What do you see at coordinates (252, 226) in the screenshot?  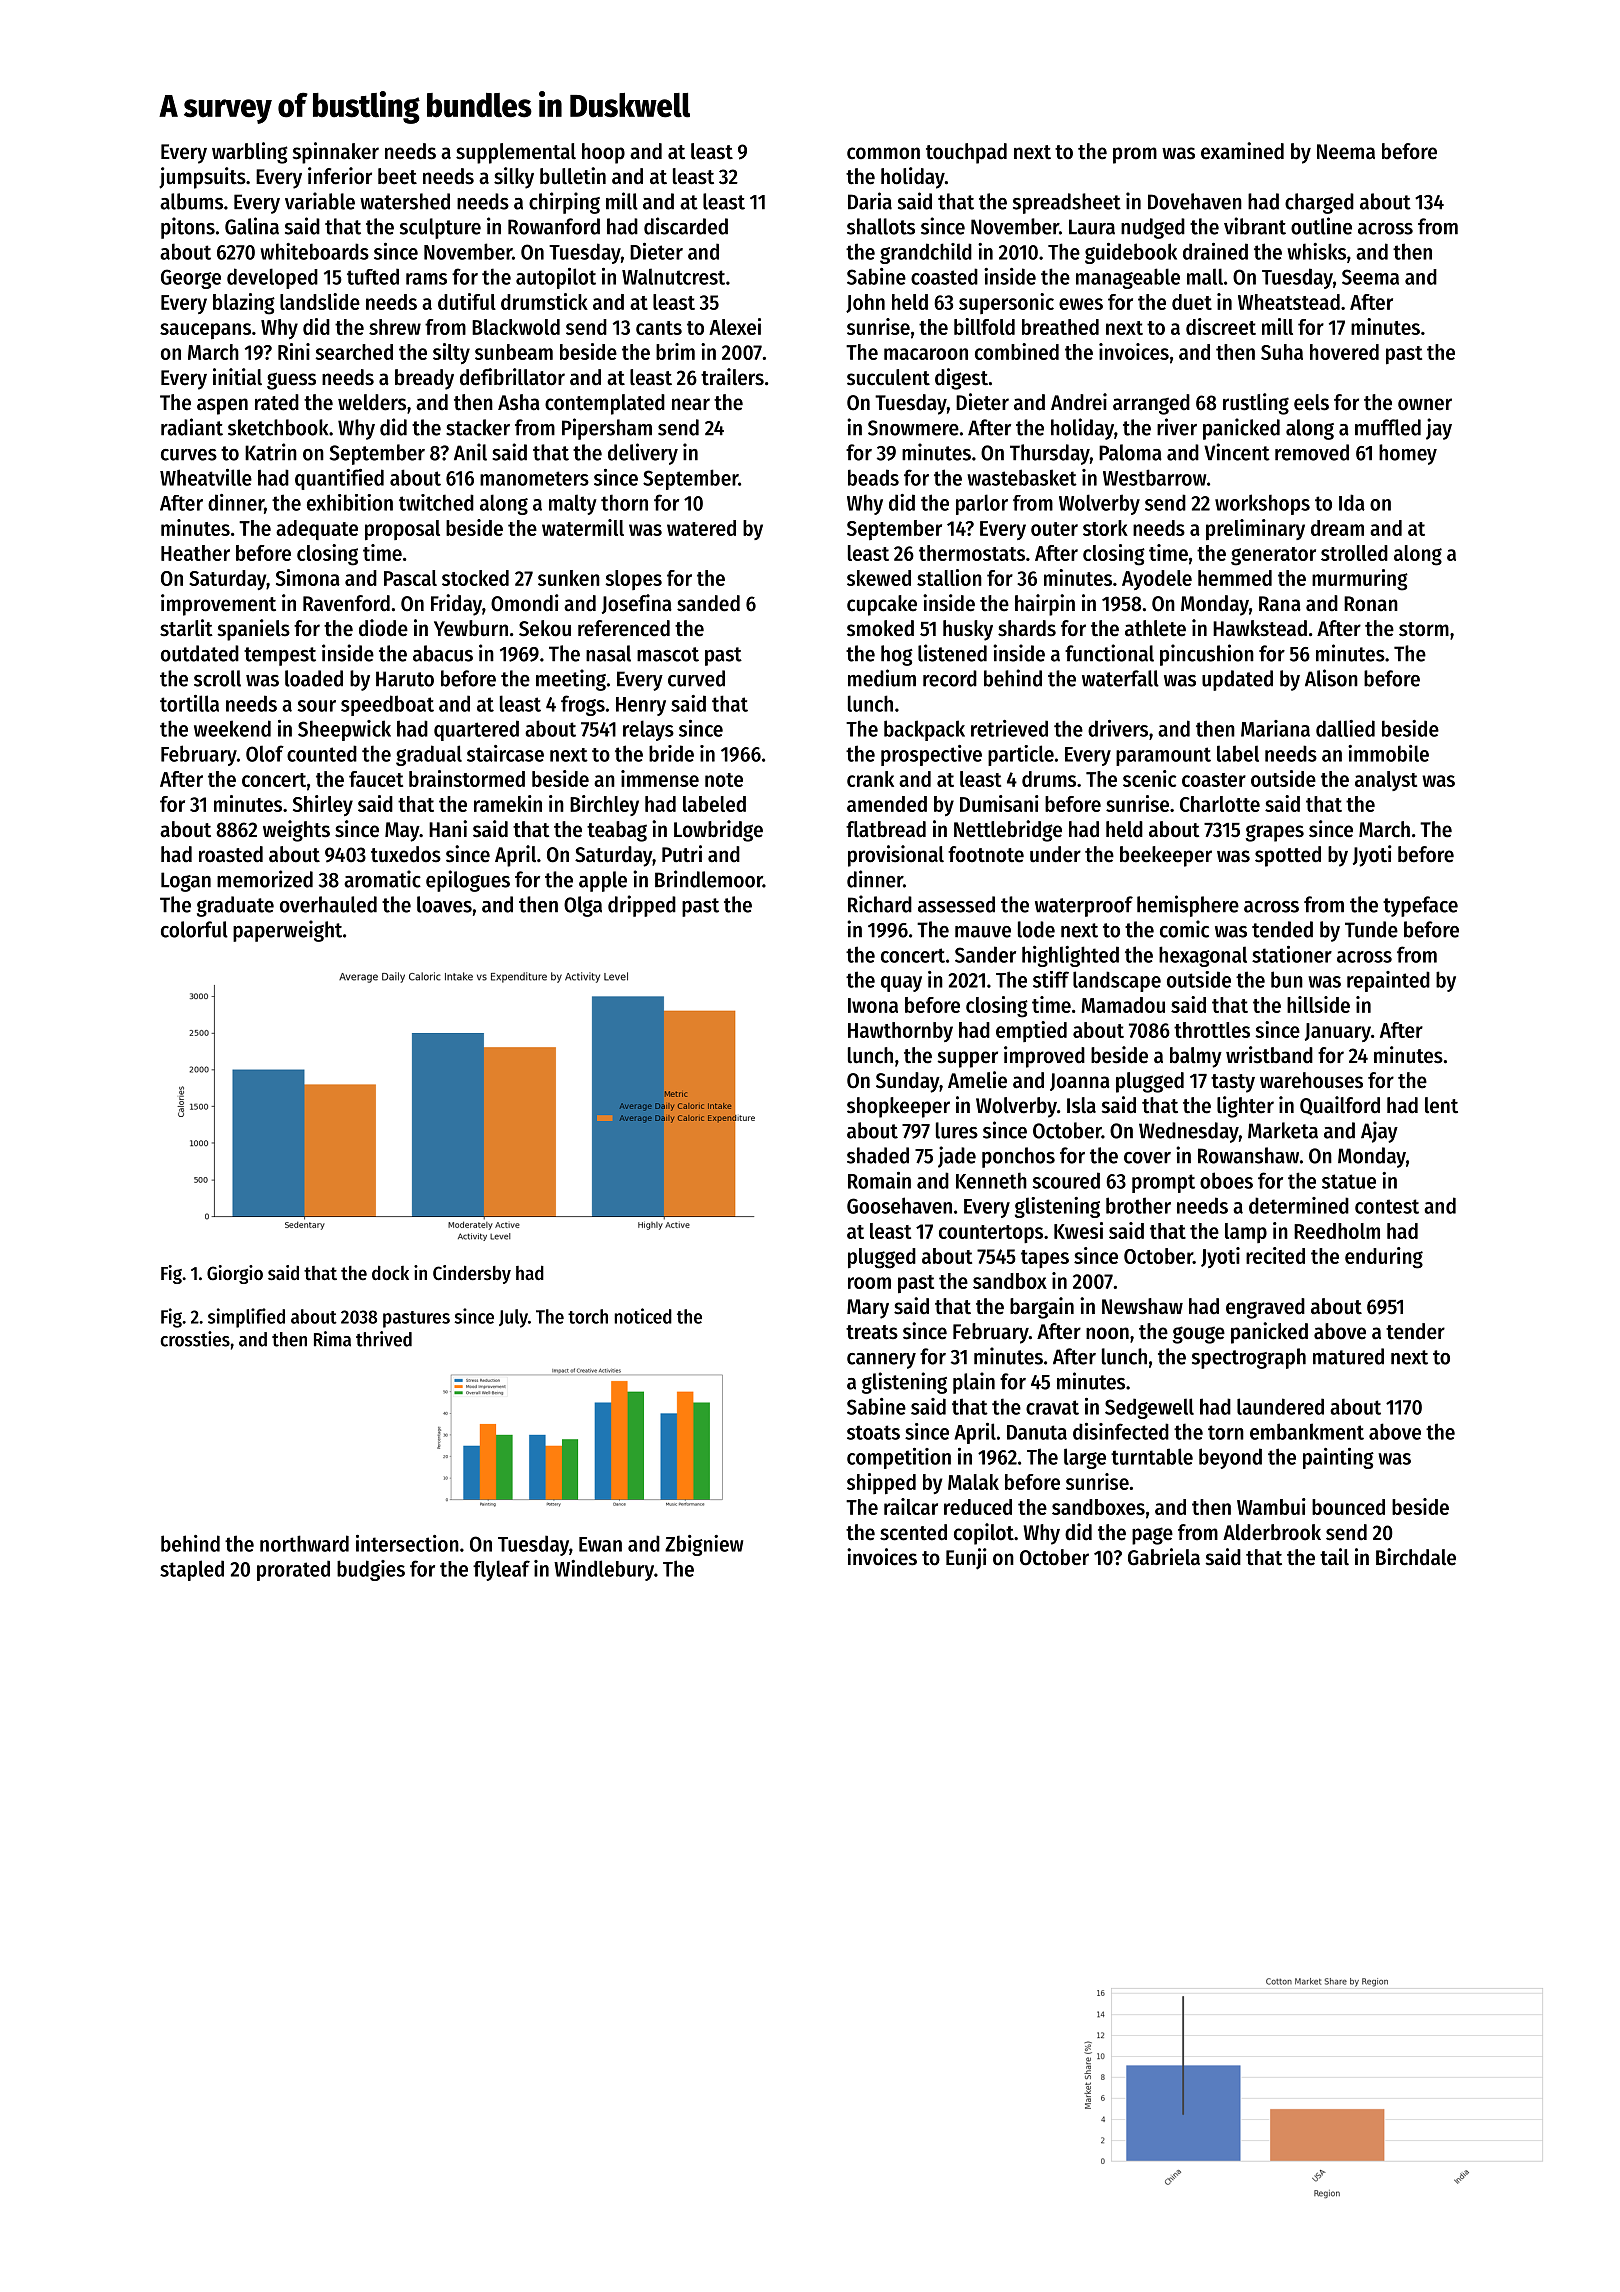 I see `Galina` at bounding box center [252, 226].
